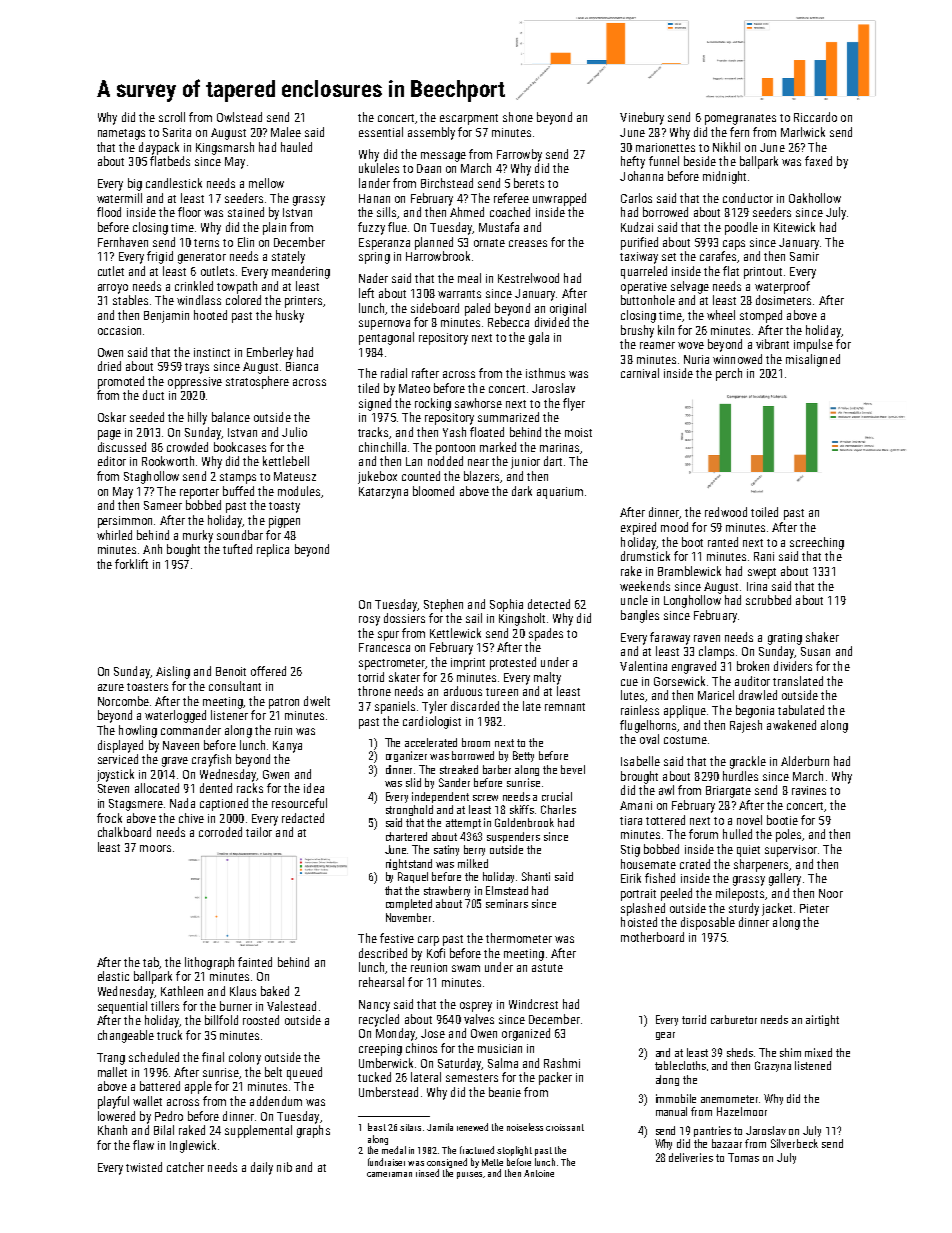 The width and height of the screenshot is (952, 1233). What do you see at coordinates (262, 1168) in the screenshot?
I see `daily` at bounding box center [262, 1168].
